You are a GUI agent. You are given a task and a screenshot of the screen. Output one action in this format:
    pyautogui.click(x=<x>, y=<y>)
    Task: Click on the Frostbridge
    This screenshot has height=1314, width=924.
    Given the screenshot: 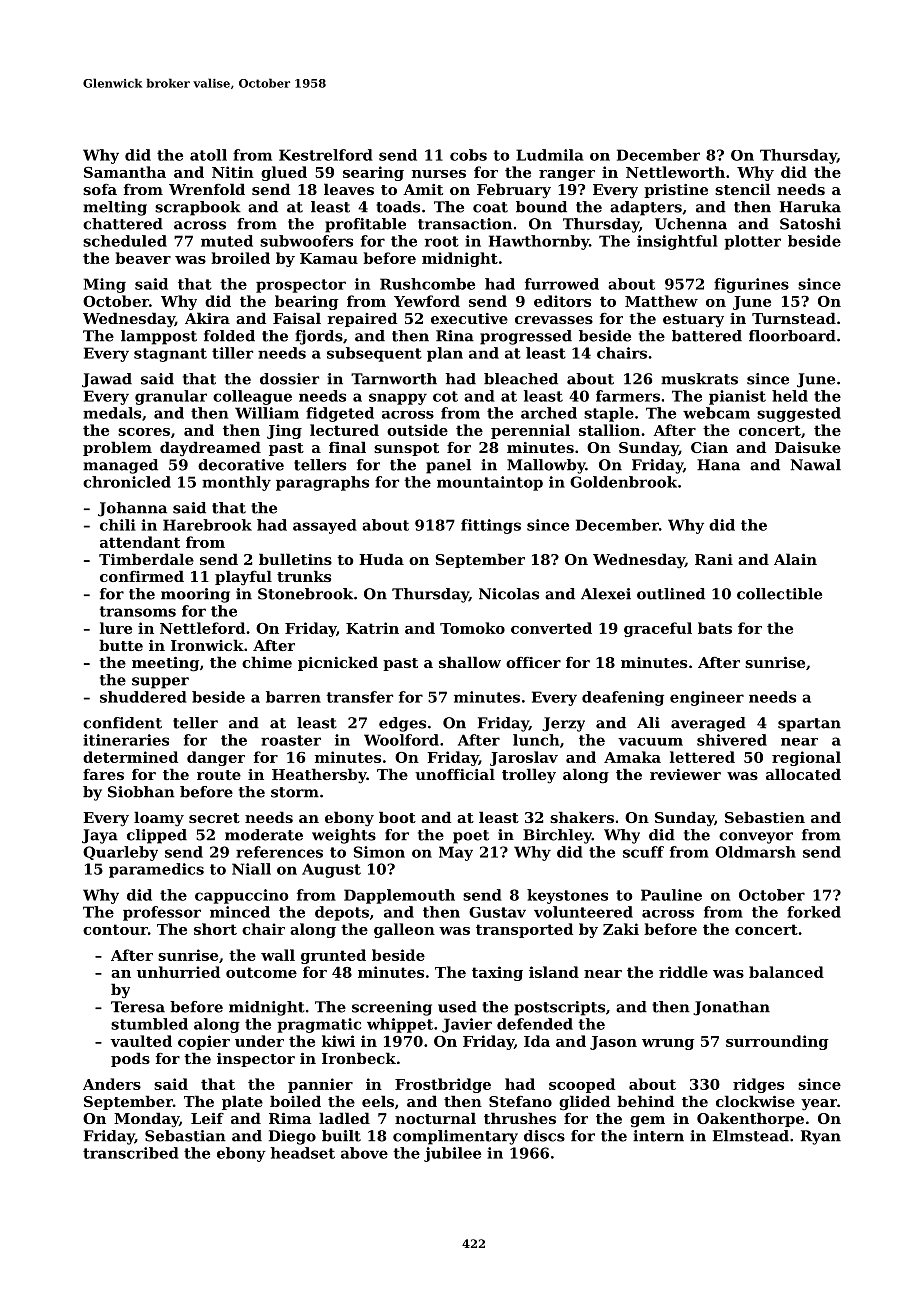 What is the action you would take?
    pyautogui.click(x=443, y=1085)
